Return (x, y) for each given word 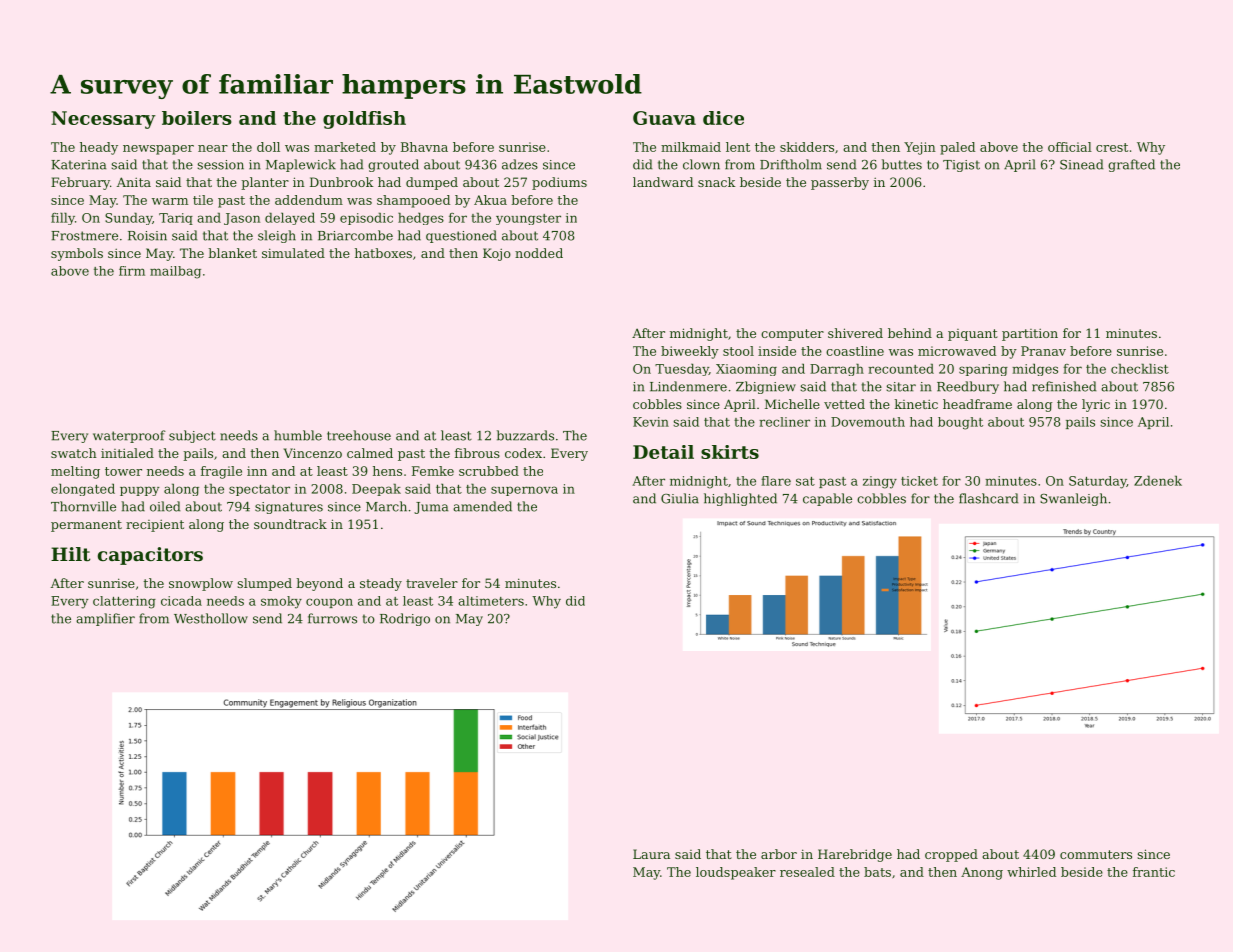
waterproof (129, 436)
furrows (332, 618)
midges (1035, 369)
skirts (730, 452)
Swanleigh (1073, 499)
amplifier (105, 619)
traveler (432, 583)
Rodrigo (405, 619)
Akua (490, 200)
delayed (290, 218)
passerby (840, 183)
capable (827, 499)
